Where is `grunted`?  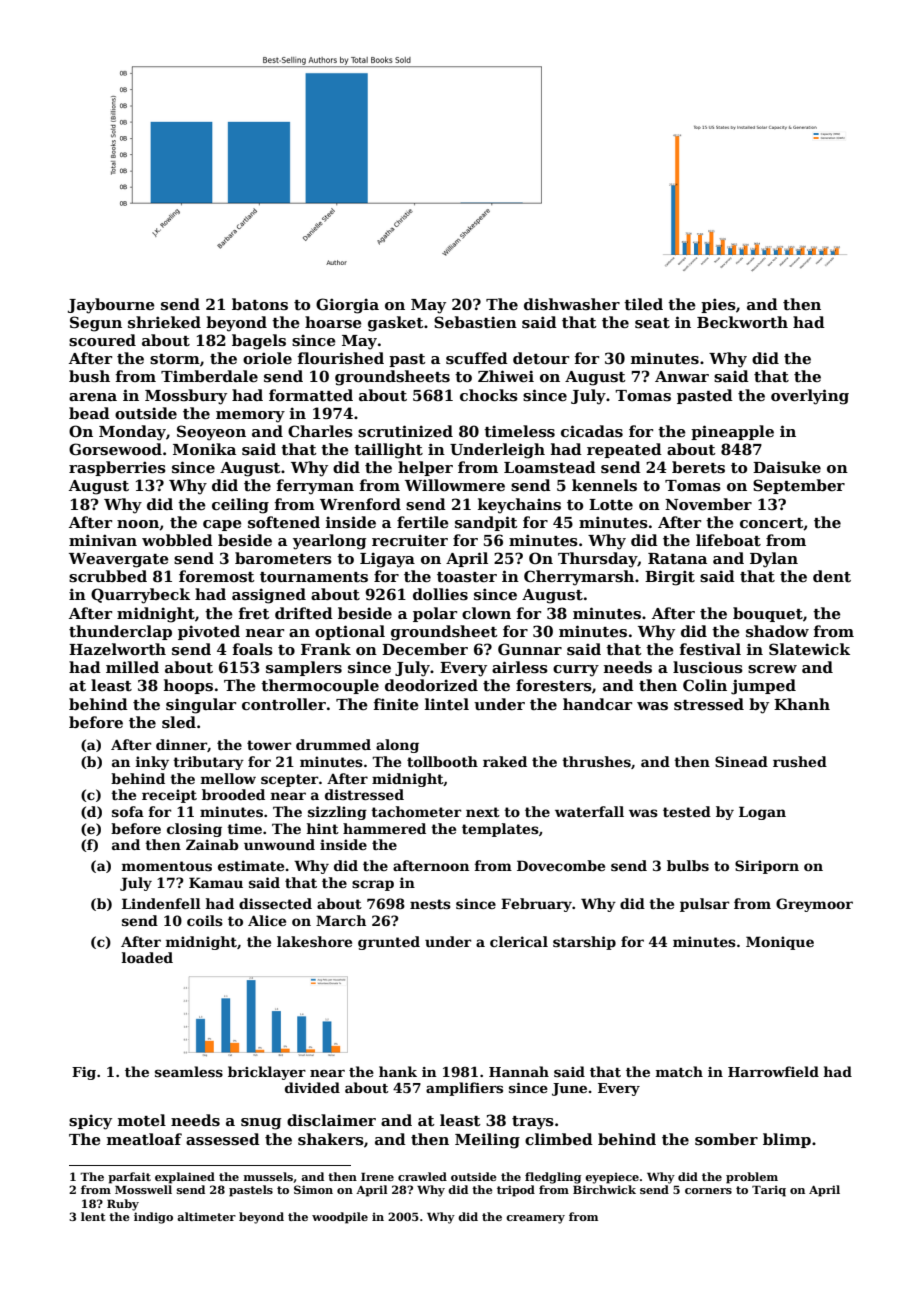 grunted is located at coordinates (389, 943).
